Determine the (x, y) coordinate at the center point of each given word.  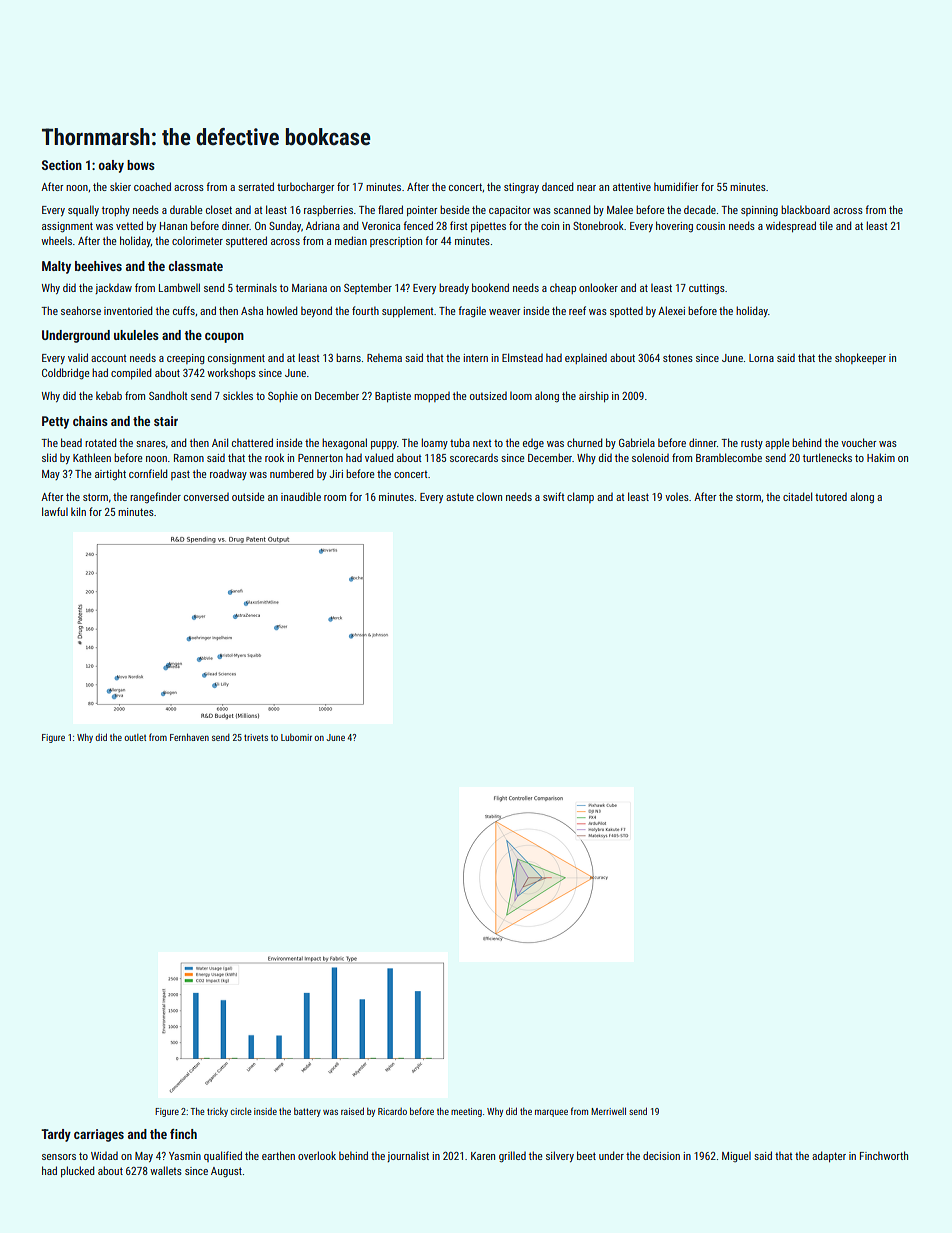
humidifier (676, 186)
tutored (831, 496)
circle (240, 1111)
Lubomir (296, 737)
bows (141, 165)
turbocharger (305, 188)
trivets (256, 737)
